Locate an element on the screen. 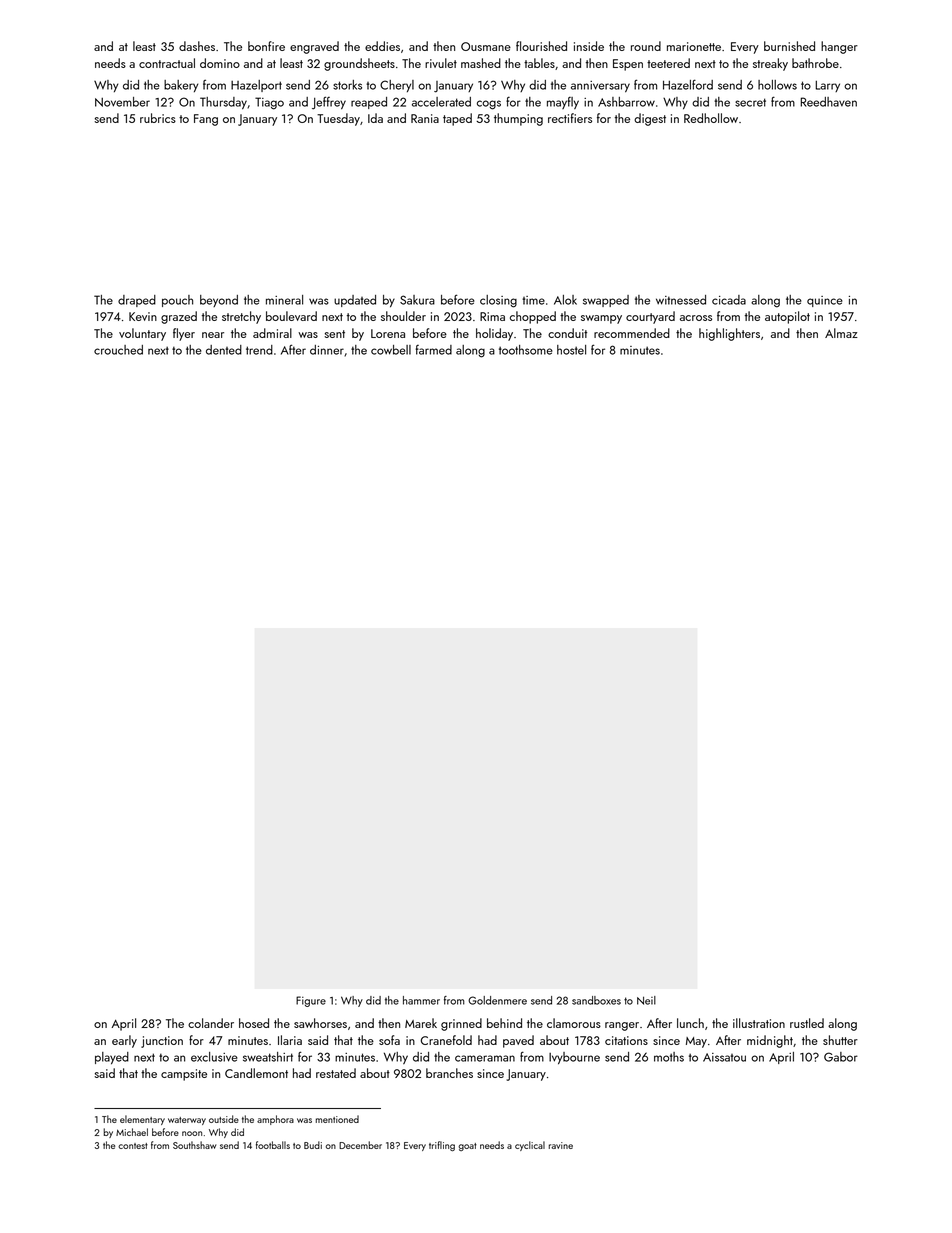 This screenshot has height=1233, width=952. contractual is located at coordinates (167, 63).
